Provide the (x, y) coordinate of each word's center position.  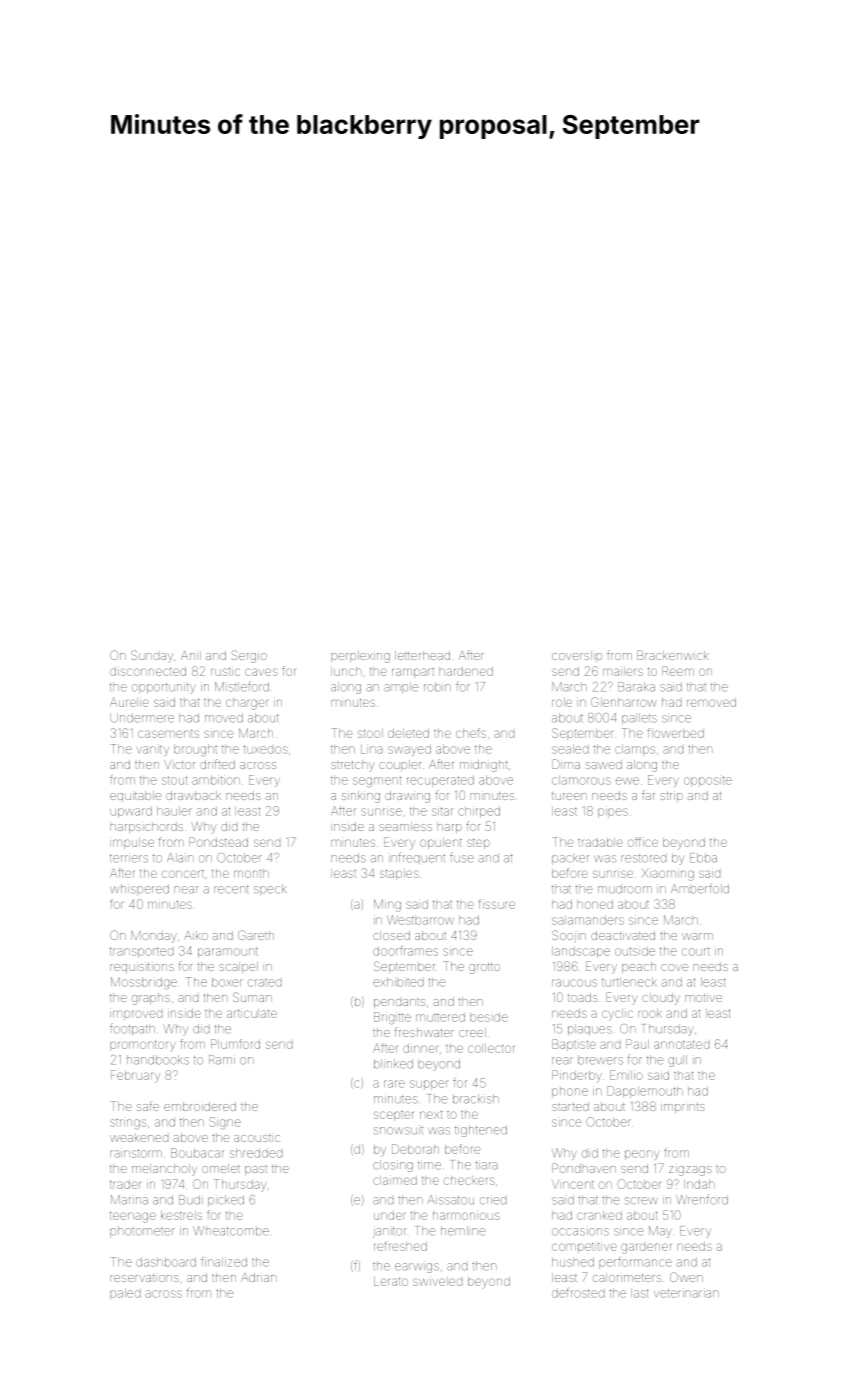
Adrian (259, 1277)
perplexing (360, 657)
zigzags (690, 1171)
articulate (252, 1013)
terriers (129, 858)
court (696, 951)
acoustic (257, 1138)
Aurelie (129, 702)
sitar (442, 811)
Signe (225, 1123)
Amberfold (700, 888)
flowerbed (675, 733)
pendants (399, 1003)
